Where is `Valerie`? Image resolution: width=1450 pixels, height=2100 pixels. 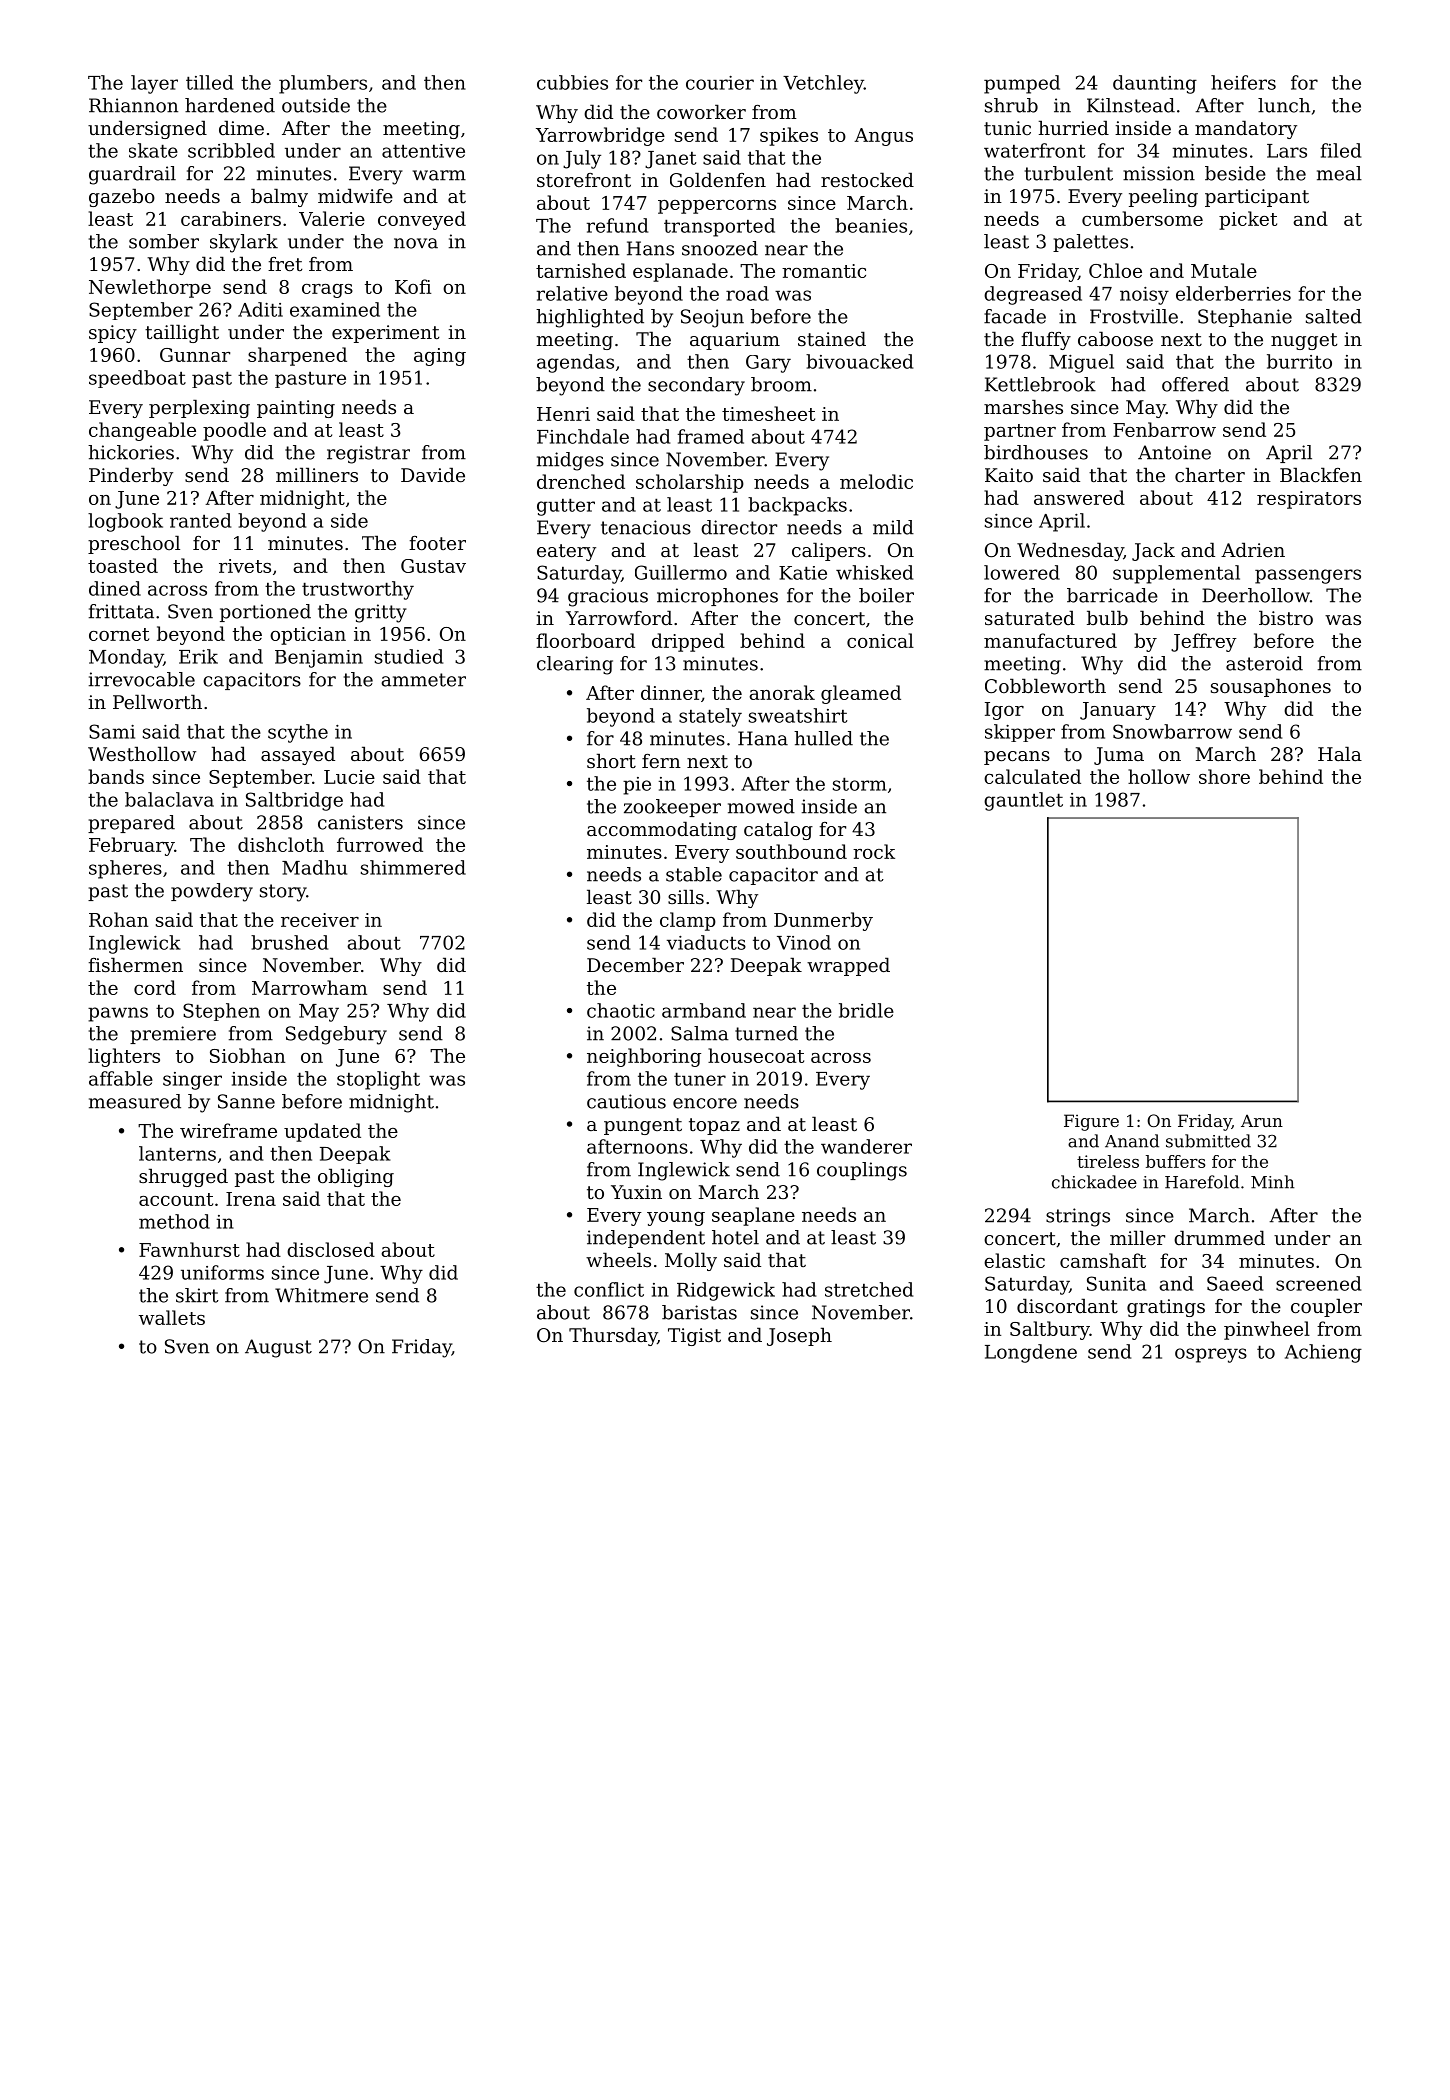
Valerie is located at coordinates (332, 218).
